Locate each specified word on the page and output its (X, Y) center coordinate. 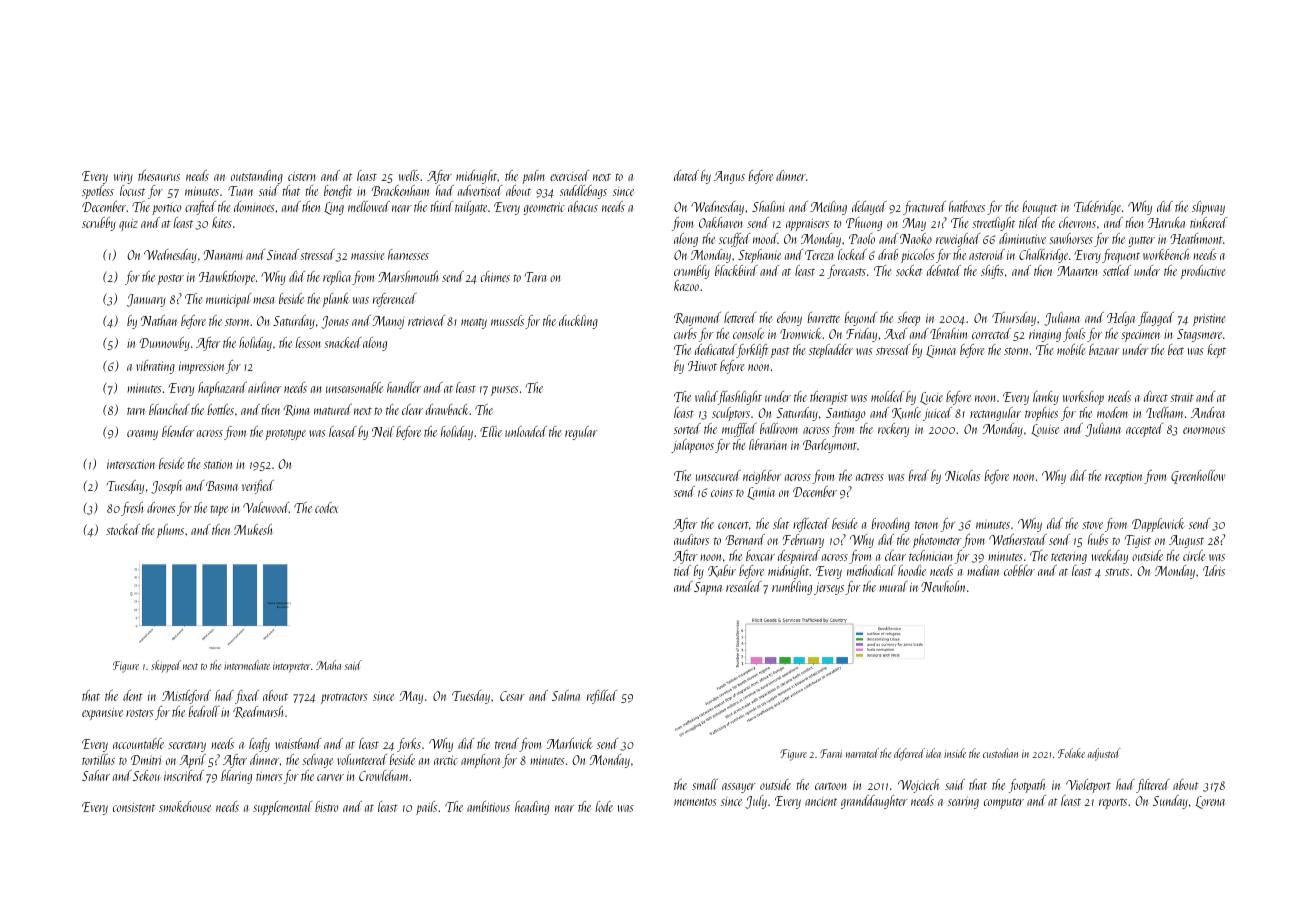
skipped (166, 666)
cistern (302, 176)
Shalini (768, 206)
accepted (1144, 430)
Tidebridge (1097, 208)
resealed (744, 586)
